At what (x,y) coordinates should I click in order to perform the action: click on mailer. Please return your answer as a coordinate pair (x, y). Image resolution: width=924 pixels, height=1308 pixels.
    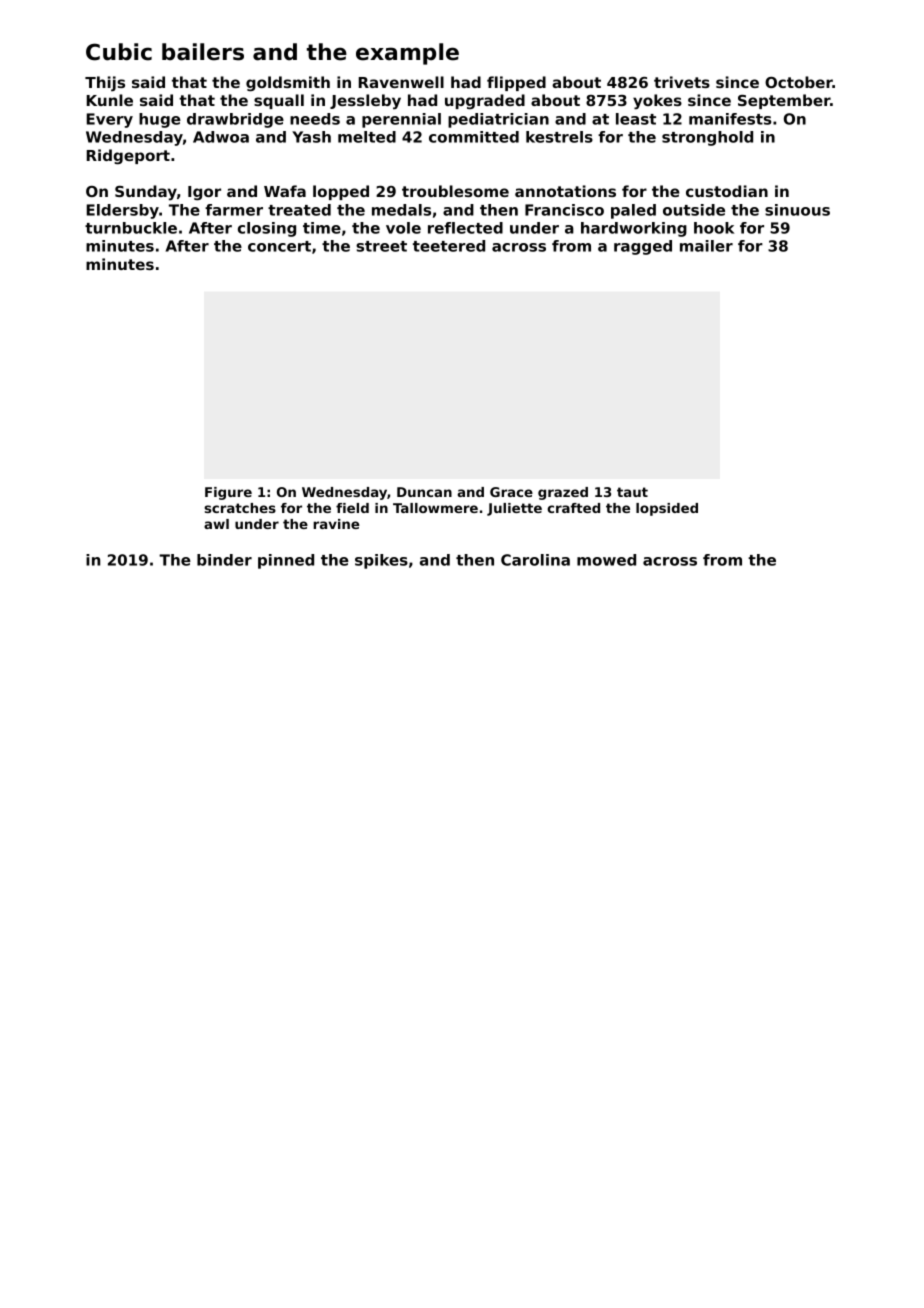
    Looking at the image, I should click on (706, 246).
